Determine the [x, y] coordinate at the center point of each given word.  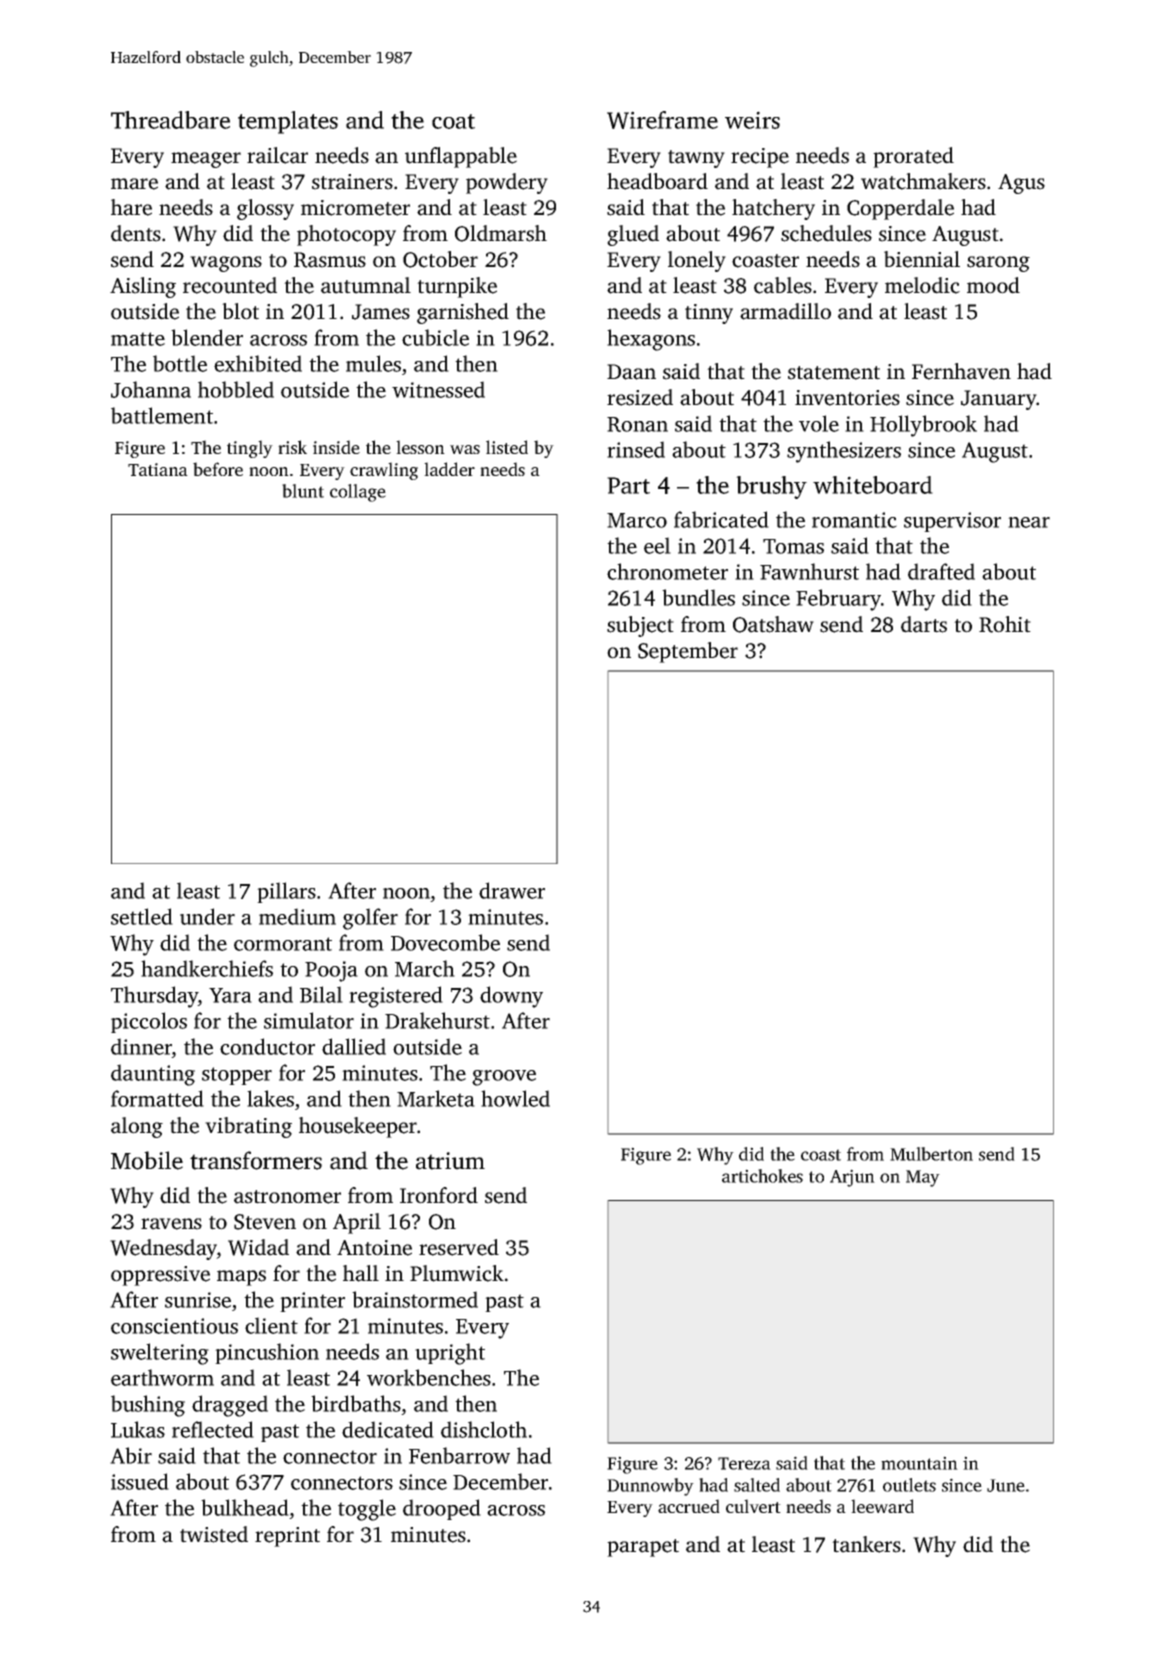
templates [288, 122]
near [1029, 522]
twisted [214, 1534]
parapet [643, 1548]
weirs [752, 120]
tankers [866, 1544]
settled [142, 916]
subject [640, 626]
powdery [507, 183]
